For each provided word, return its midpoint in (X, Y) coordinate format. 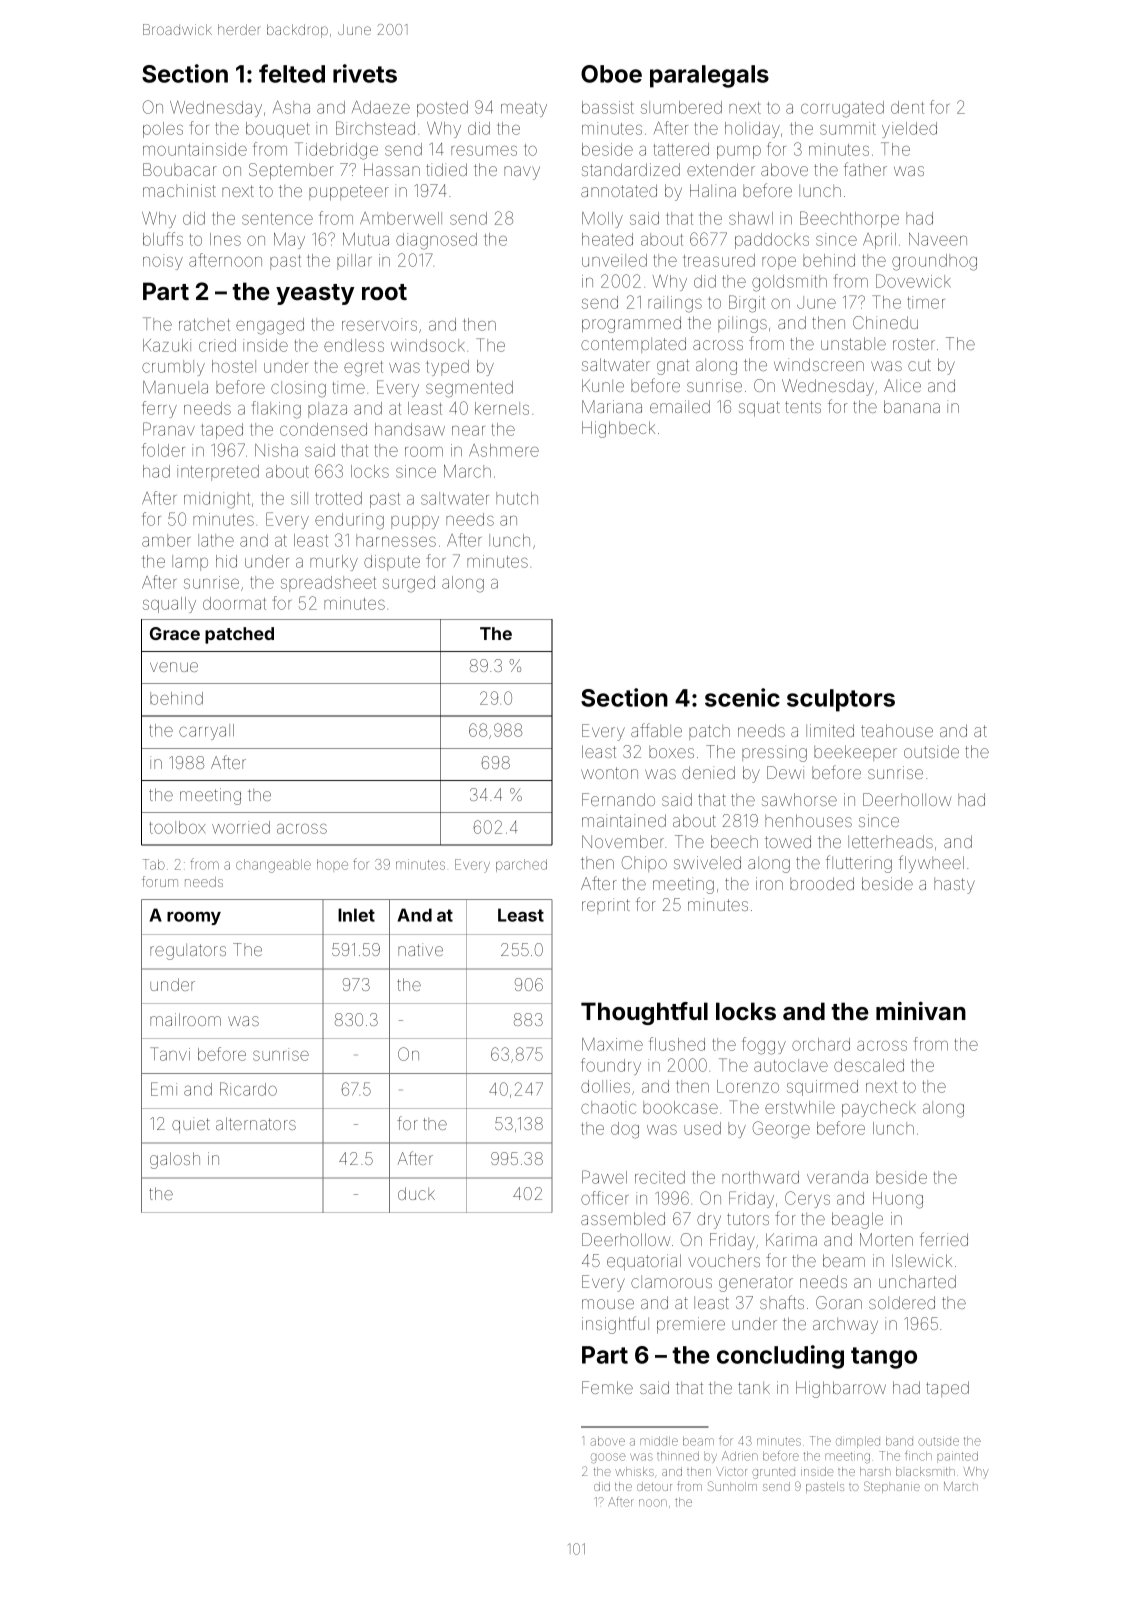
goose (608, 1458)
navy (522, 173)
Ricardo (248, 1089)
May (289, 241)
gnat (673, 367)
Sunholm (732, 1486)
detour (654, 1486)
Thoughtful (644, 1013)
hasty (954, 886)
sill (299, 498)
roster (914, 344)
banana (912, 406)
